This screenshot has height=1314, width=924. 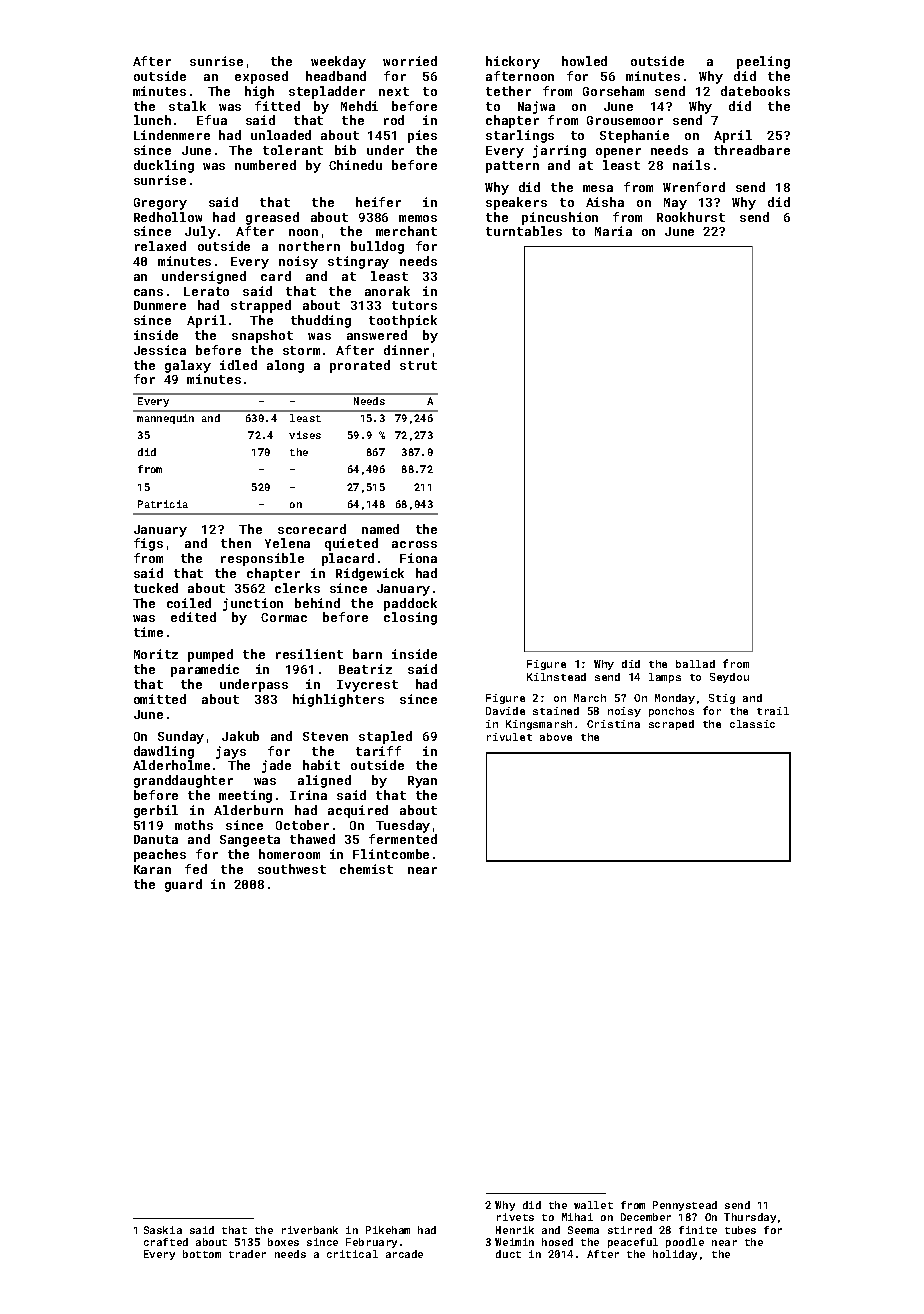 What do you see at coordinates (262, 336) in the screenshot?
I see `snapshot` at bounding box center [262, 336].
